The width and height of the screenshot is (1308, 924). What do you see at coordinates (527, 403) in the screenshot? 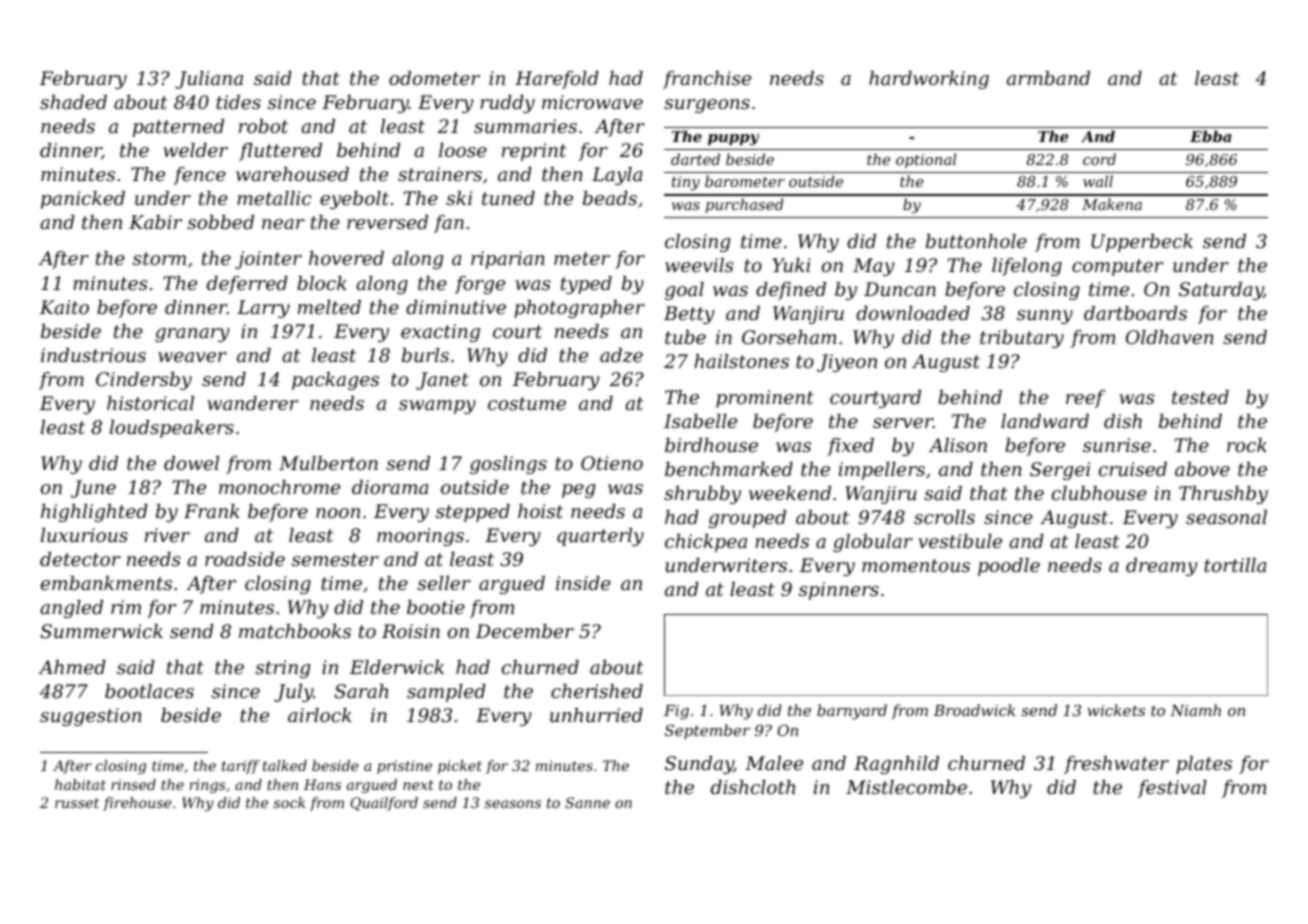
I see `costume` at bounding box center [527, 403].
